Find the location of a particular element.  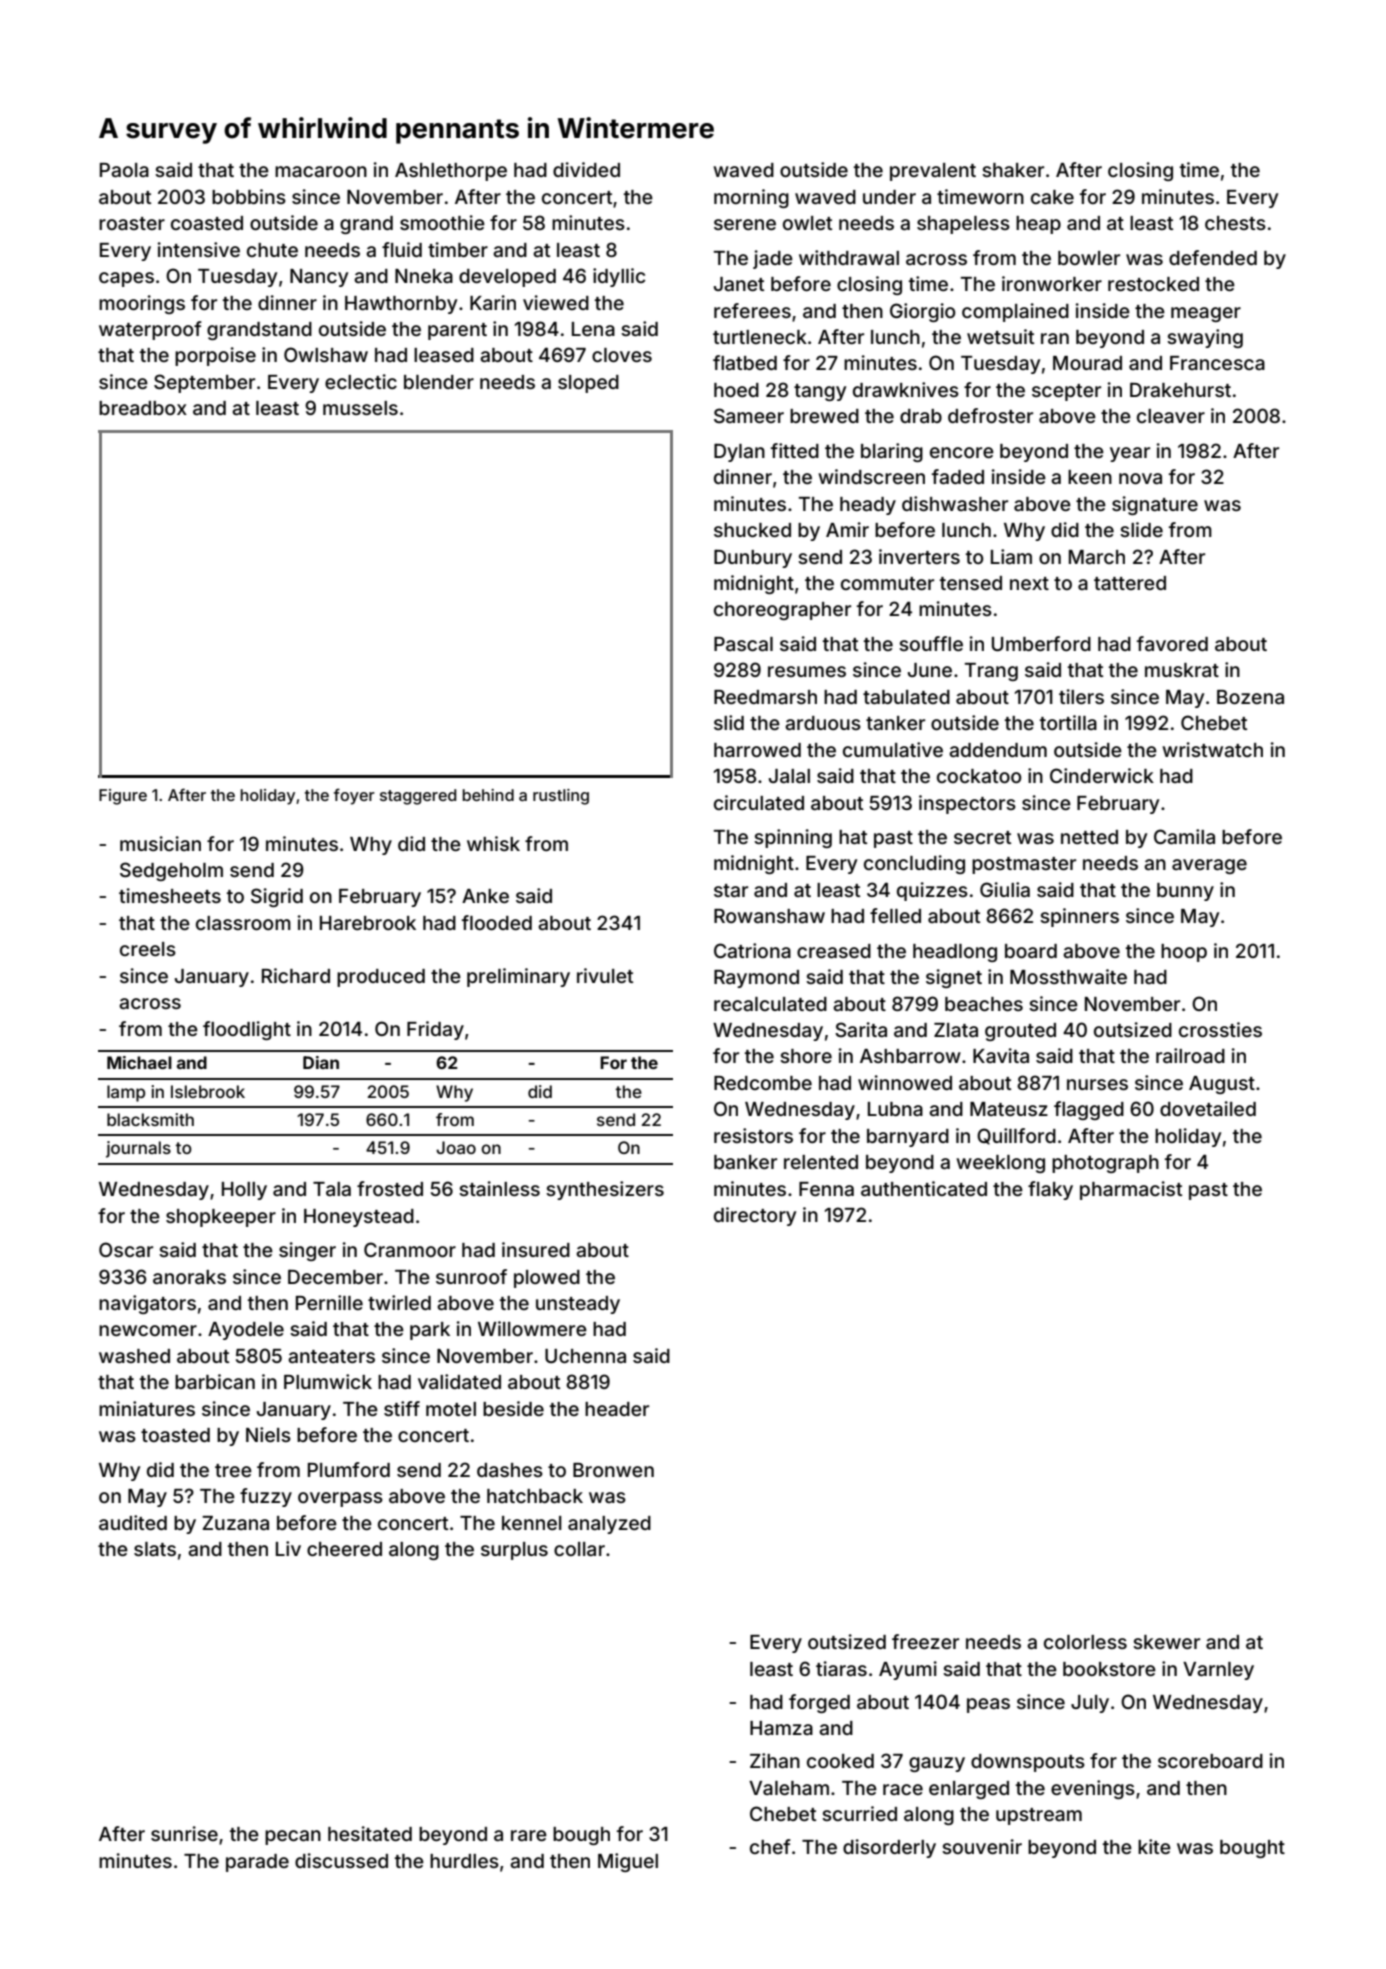

faded is located at coordinates (958, 476).
